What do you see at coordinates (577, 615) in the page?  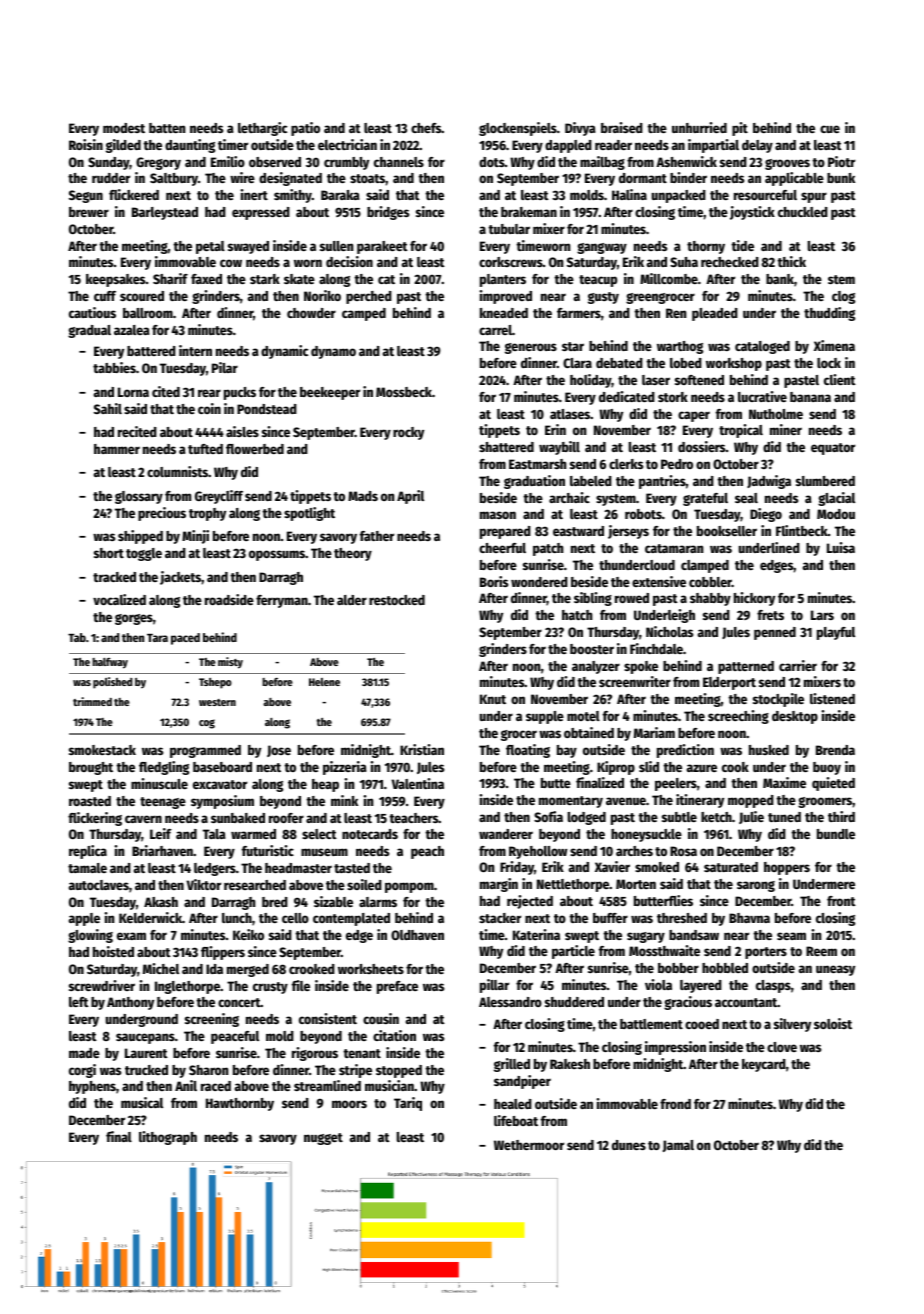 I see `hatch` at bounding box center [577, 615].
